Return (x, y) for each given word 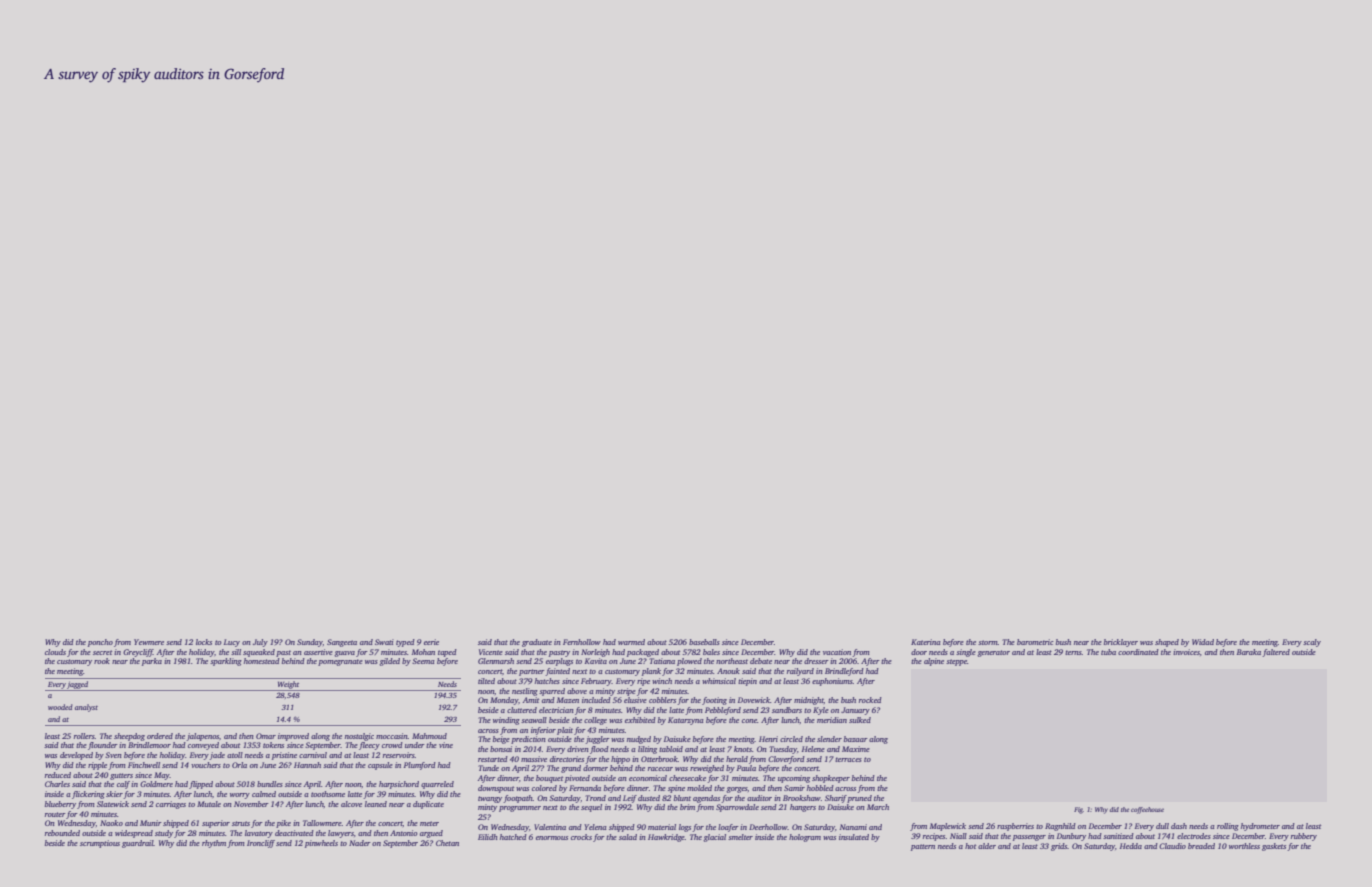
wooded (60, 707)
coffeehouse (1147, 810)
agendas (706, 799)
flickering (88, 795)
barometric (1035, 642)
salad (628, 837)
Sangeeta (342, 643)
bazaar (856, 739)
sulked (860, 720)
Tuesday (783, 750)
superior (216, 824)
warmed (631, 642)
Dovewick (754, 700)
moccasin (392, 736)
